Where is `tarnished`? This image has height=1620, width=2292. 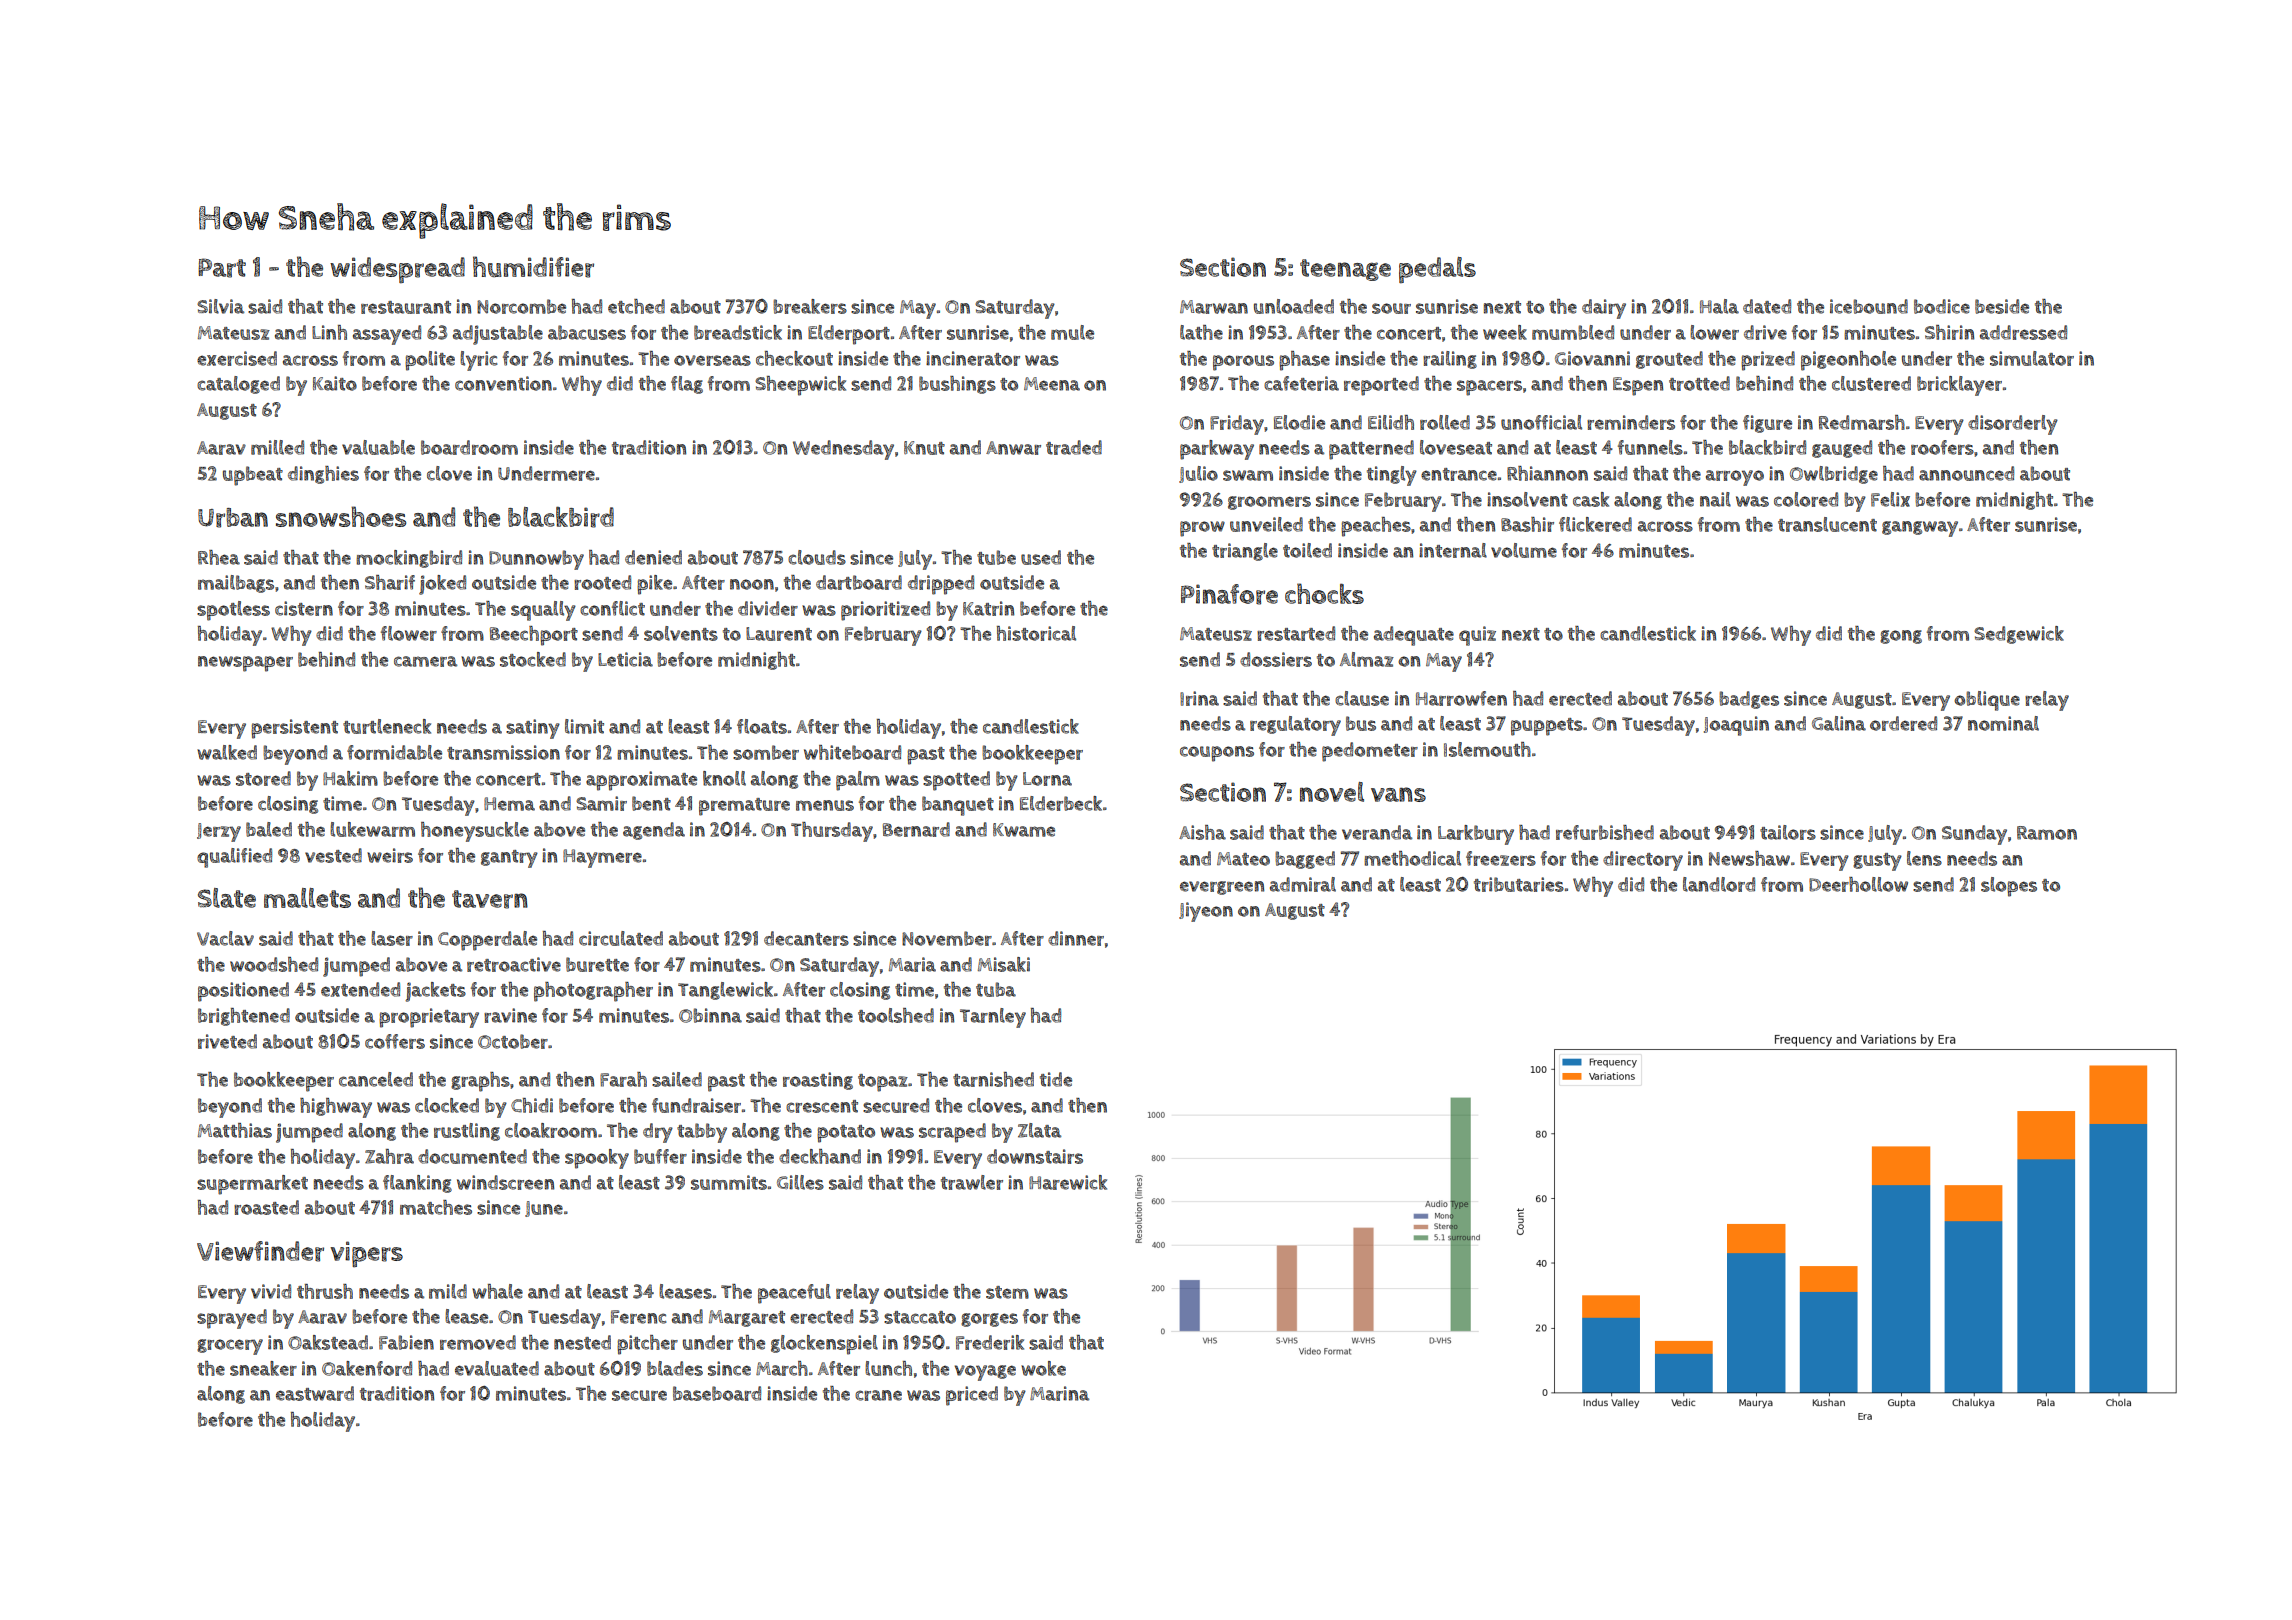
tarnished is located at coordinates (993, 1079).
